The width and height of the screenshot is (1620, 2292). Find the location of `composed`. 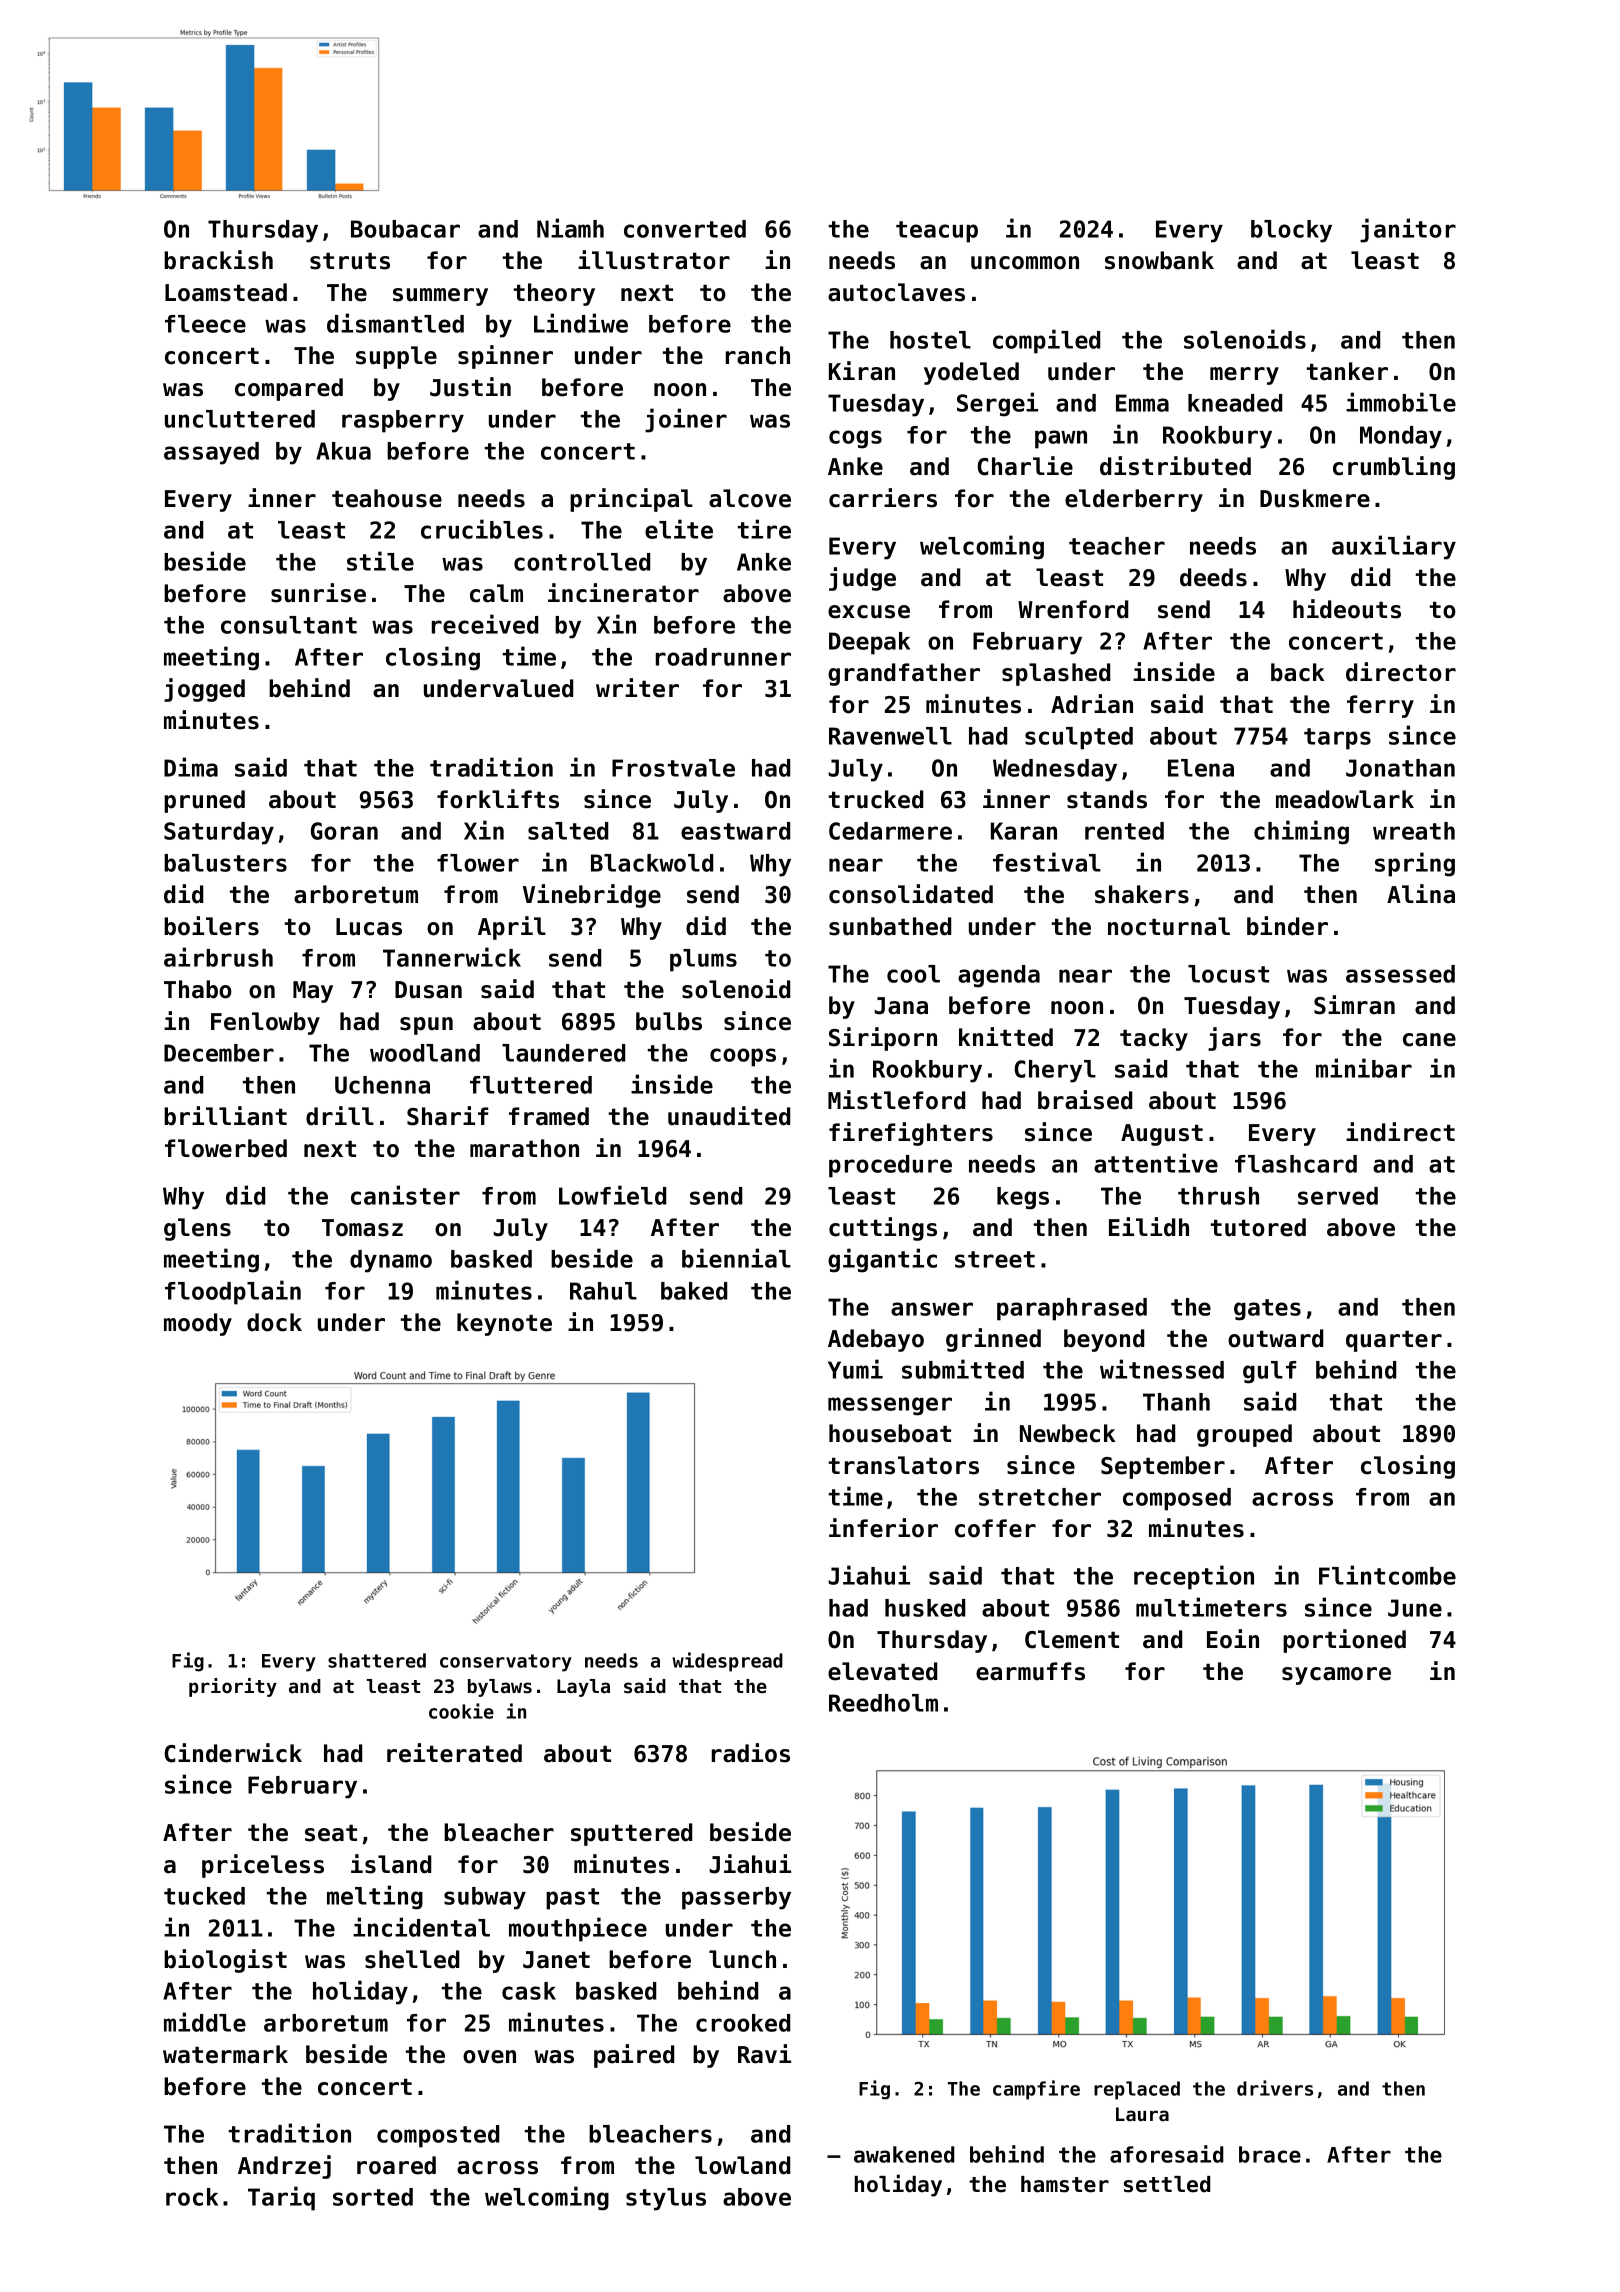

composed is located at coordinates (1177, 1499).
